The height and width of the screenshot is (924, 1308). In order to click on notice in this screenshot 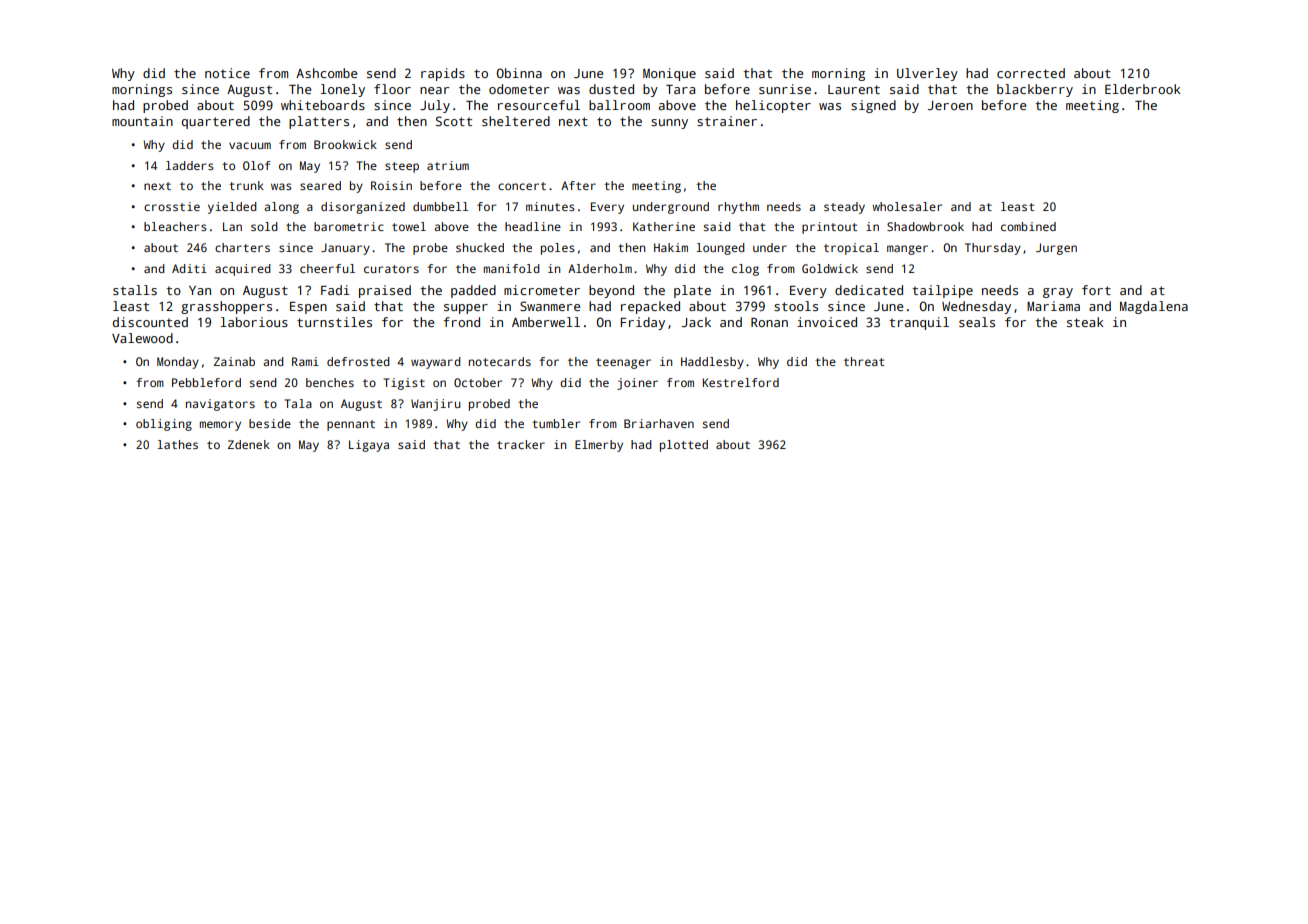, I will do `click(227, 73)`.
